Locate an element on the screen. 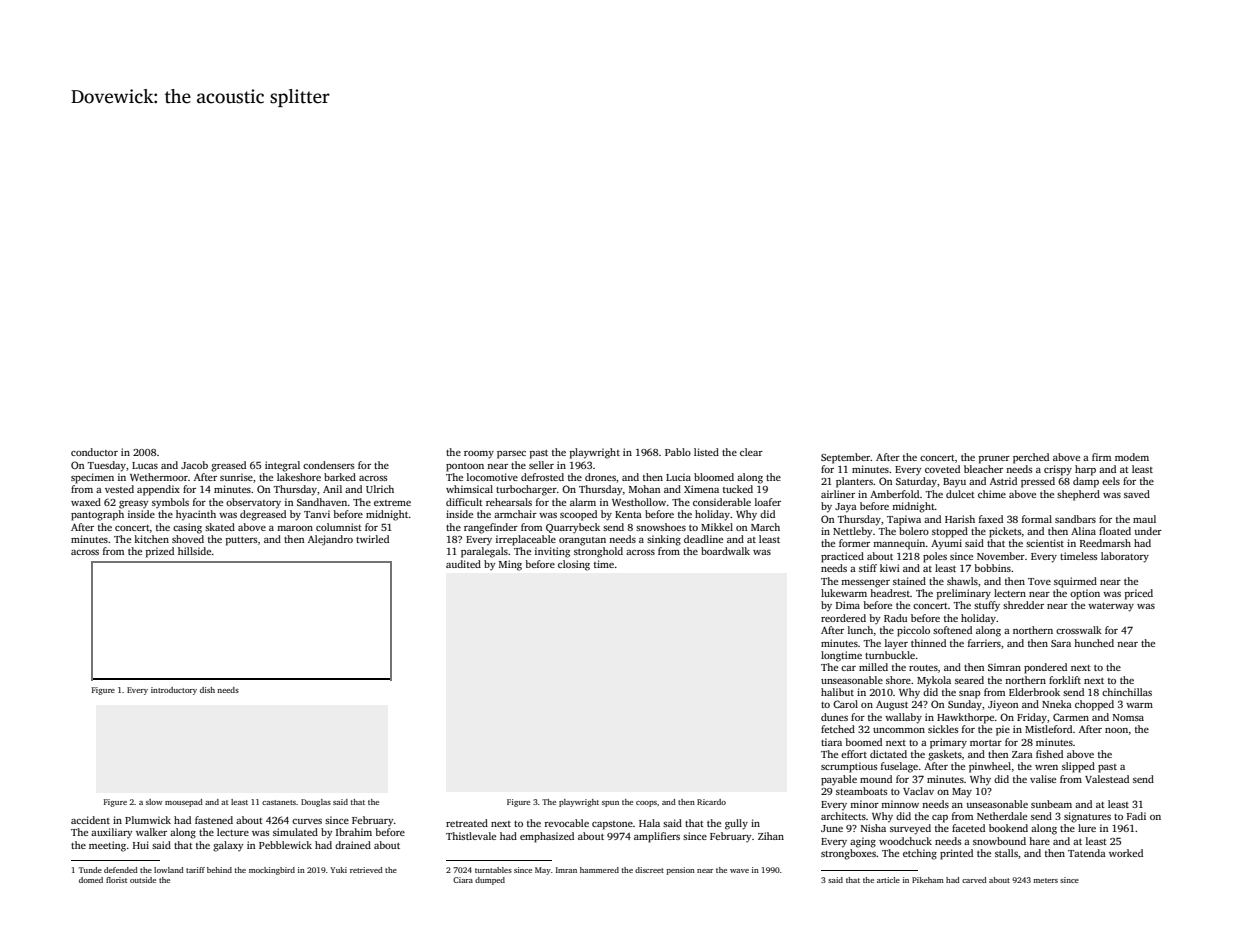  Quarrybeck is located at coordinates (573, 528).
